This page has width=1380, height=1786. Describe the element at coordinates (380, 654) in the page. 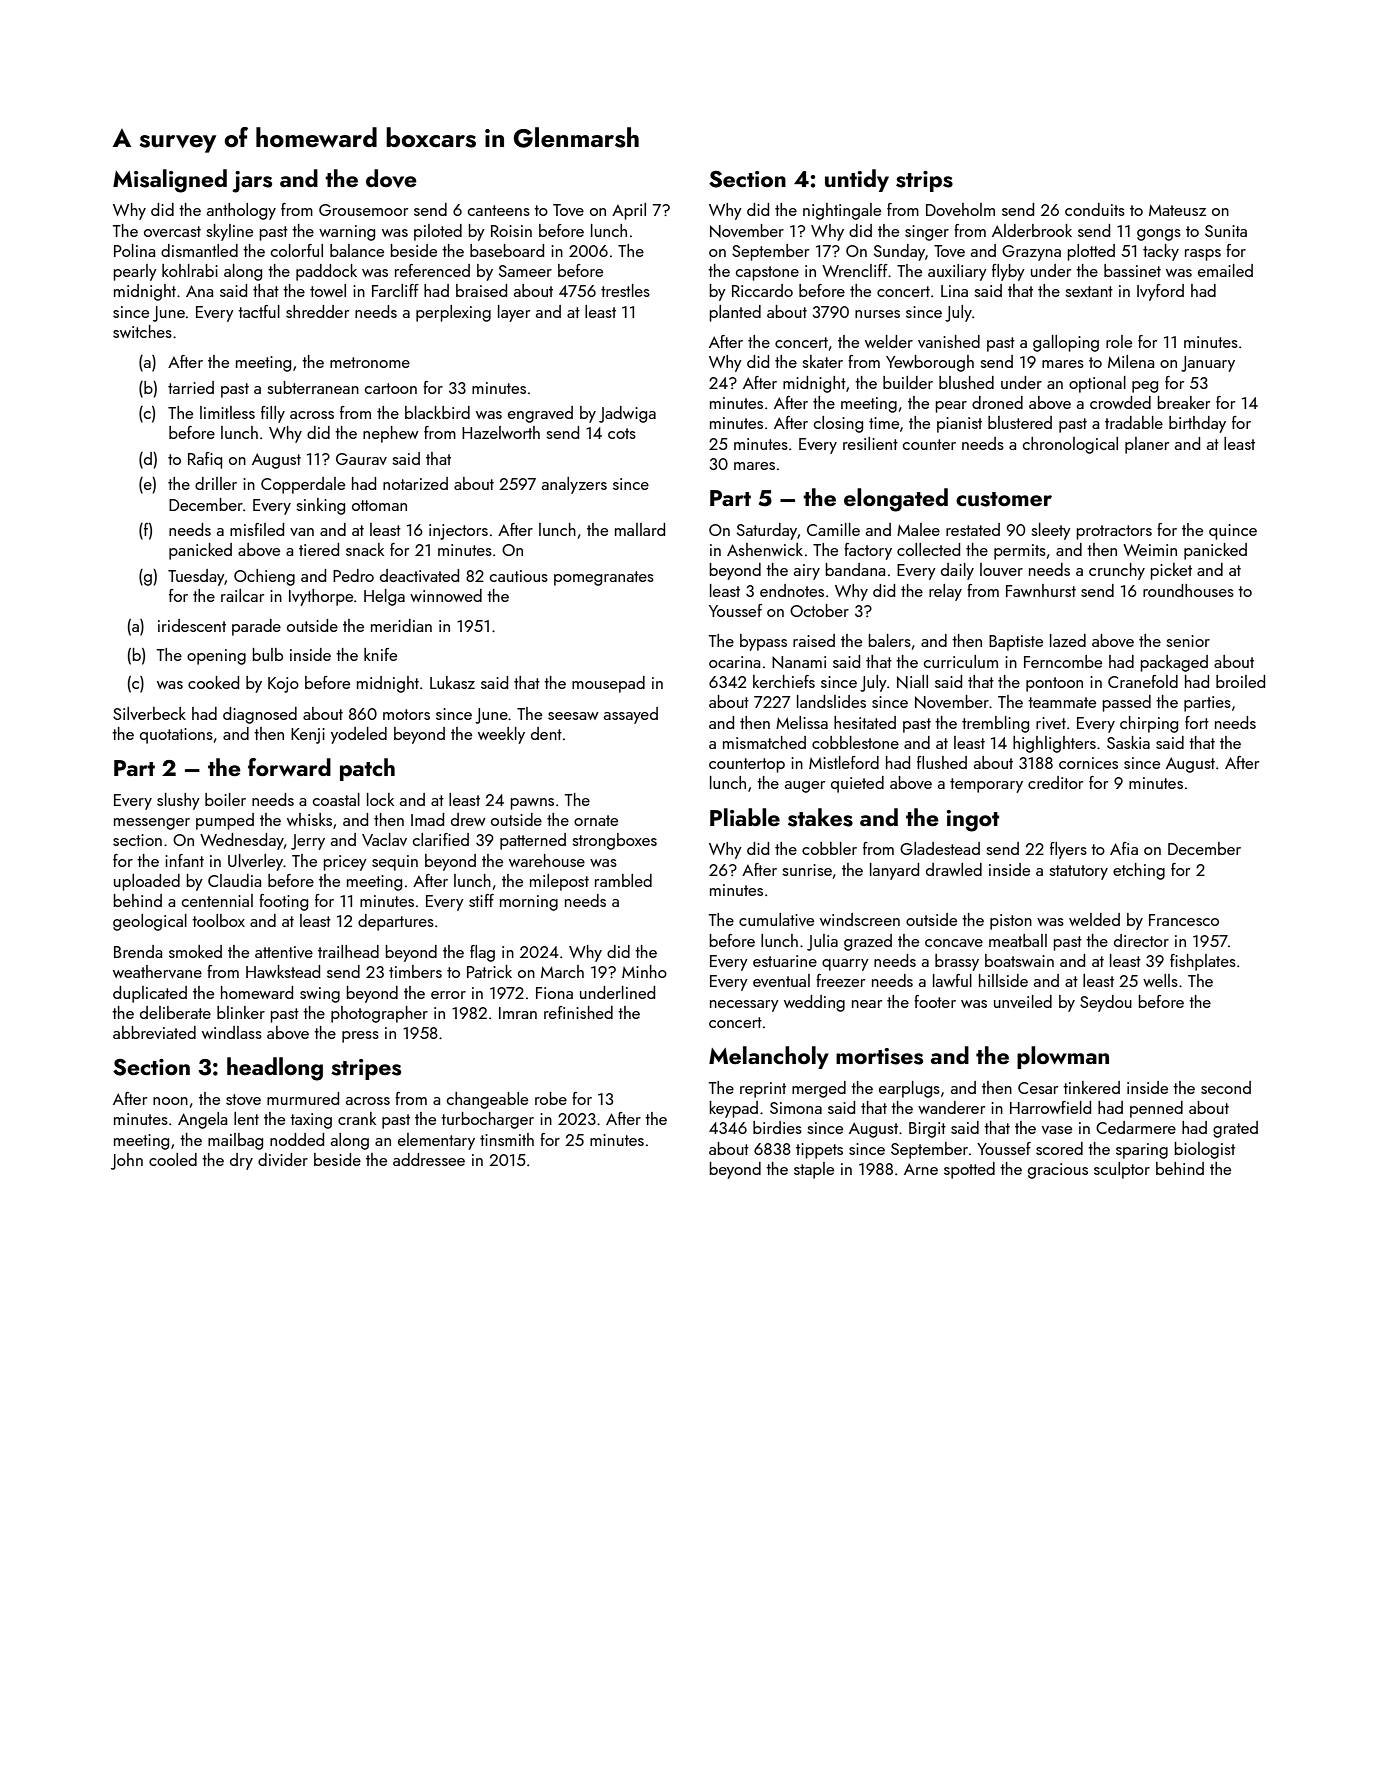

I see `knife` at that location.
